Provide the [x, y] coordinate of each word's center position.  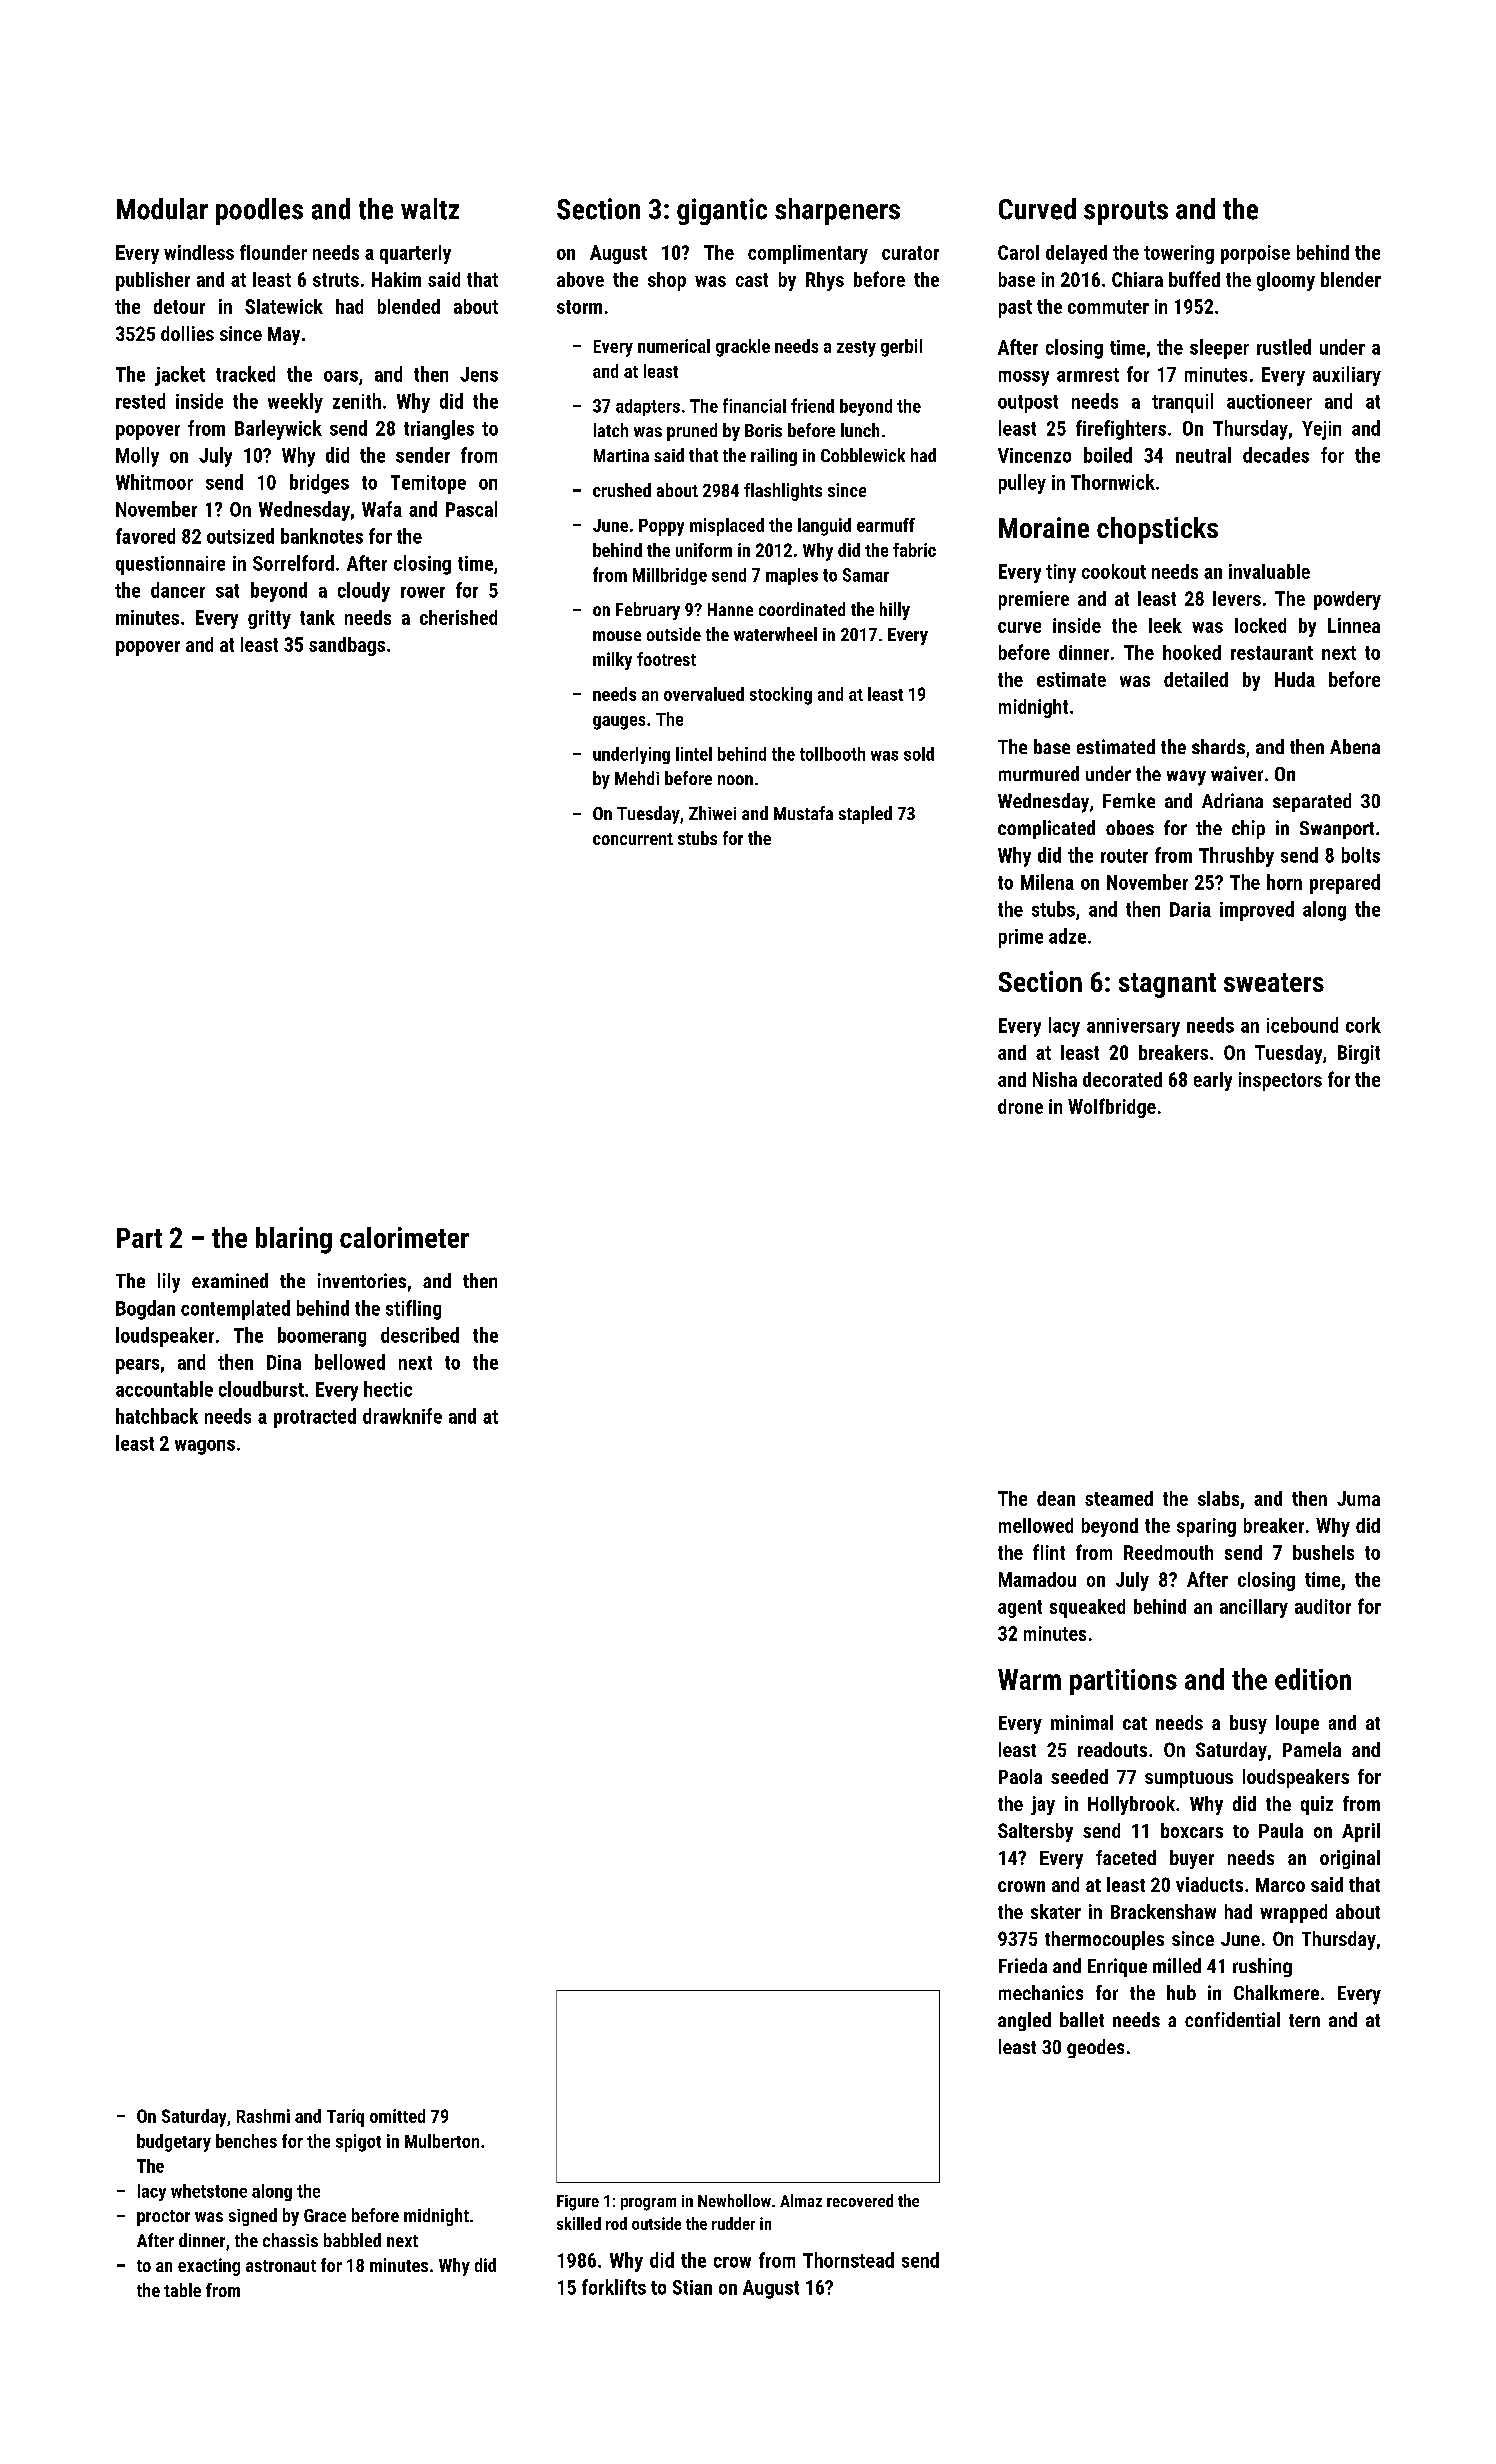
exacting [209, 2267]
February [648, 611]
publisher [153, 281]
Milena [1047, 882]
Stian [692, 2287]
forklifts [614, 2287]
